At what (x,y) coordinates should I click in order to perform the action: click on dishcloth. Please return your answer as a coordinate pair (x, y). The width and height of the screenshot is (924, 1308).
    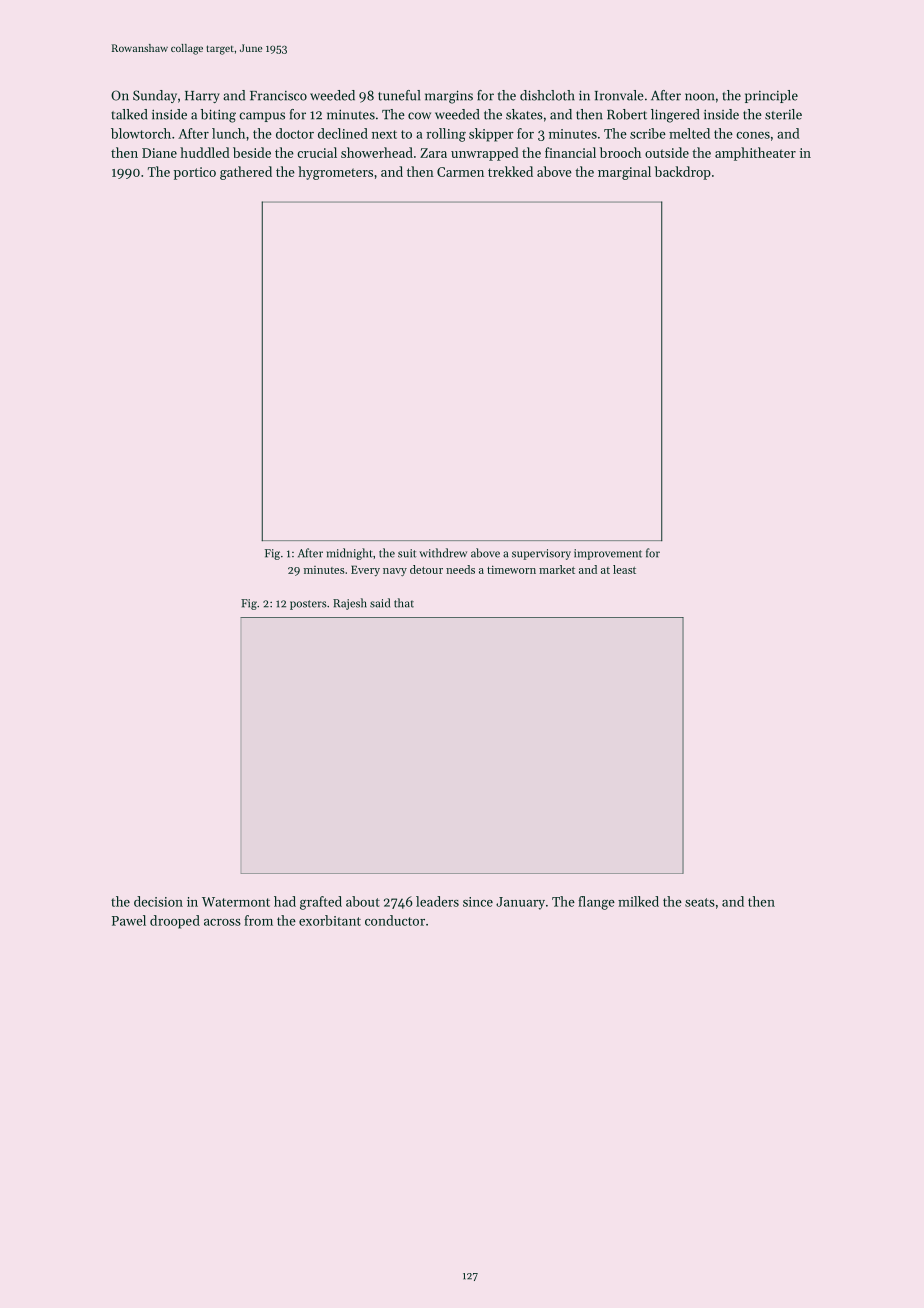
    Looking at the image, I should click on (547, 95).
